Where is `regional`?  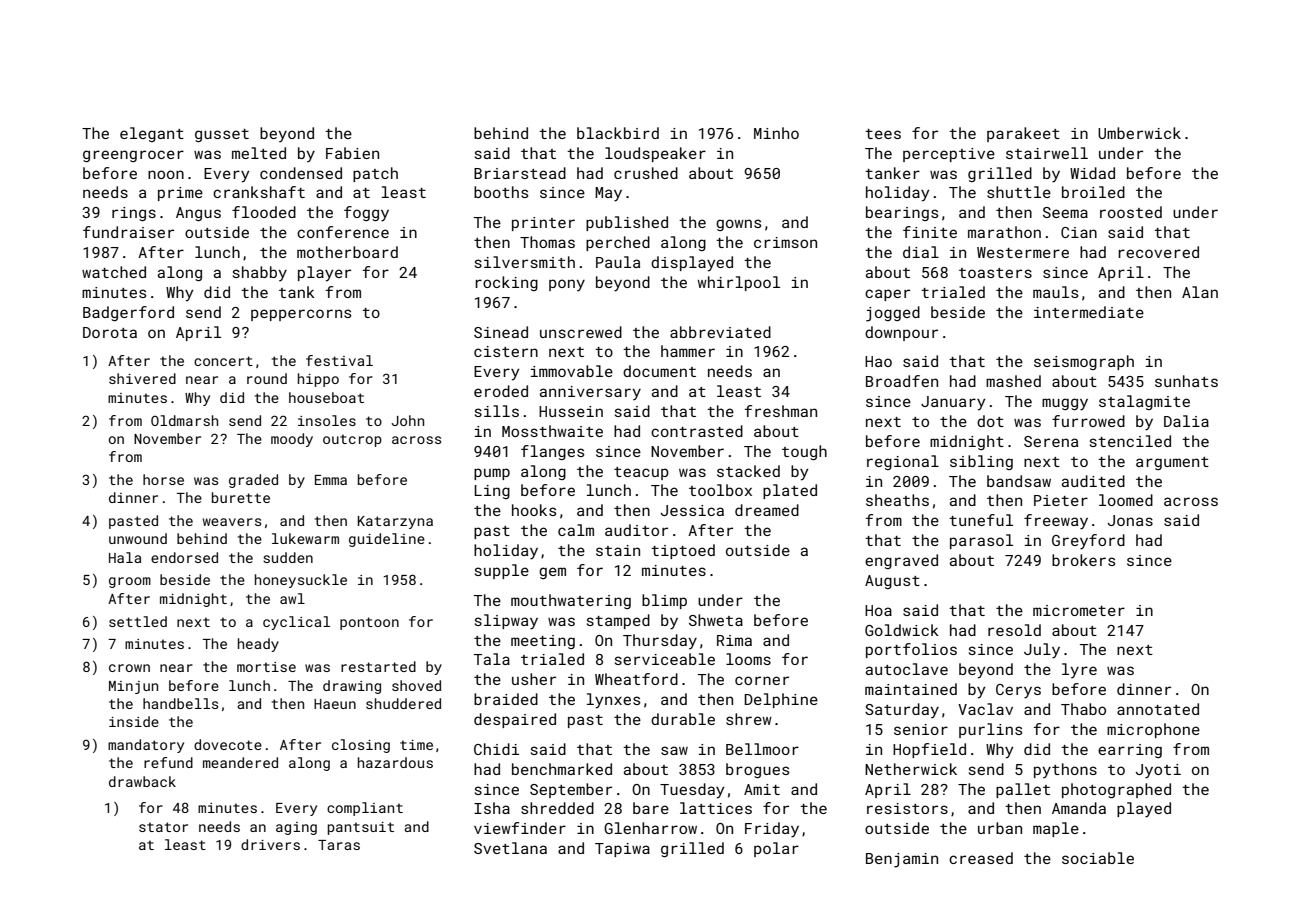 regional is located at coordinates (903, 462).
